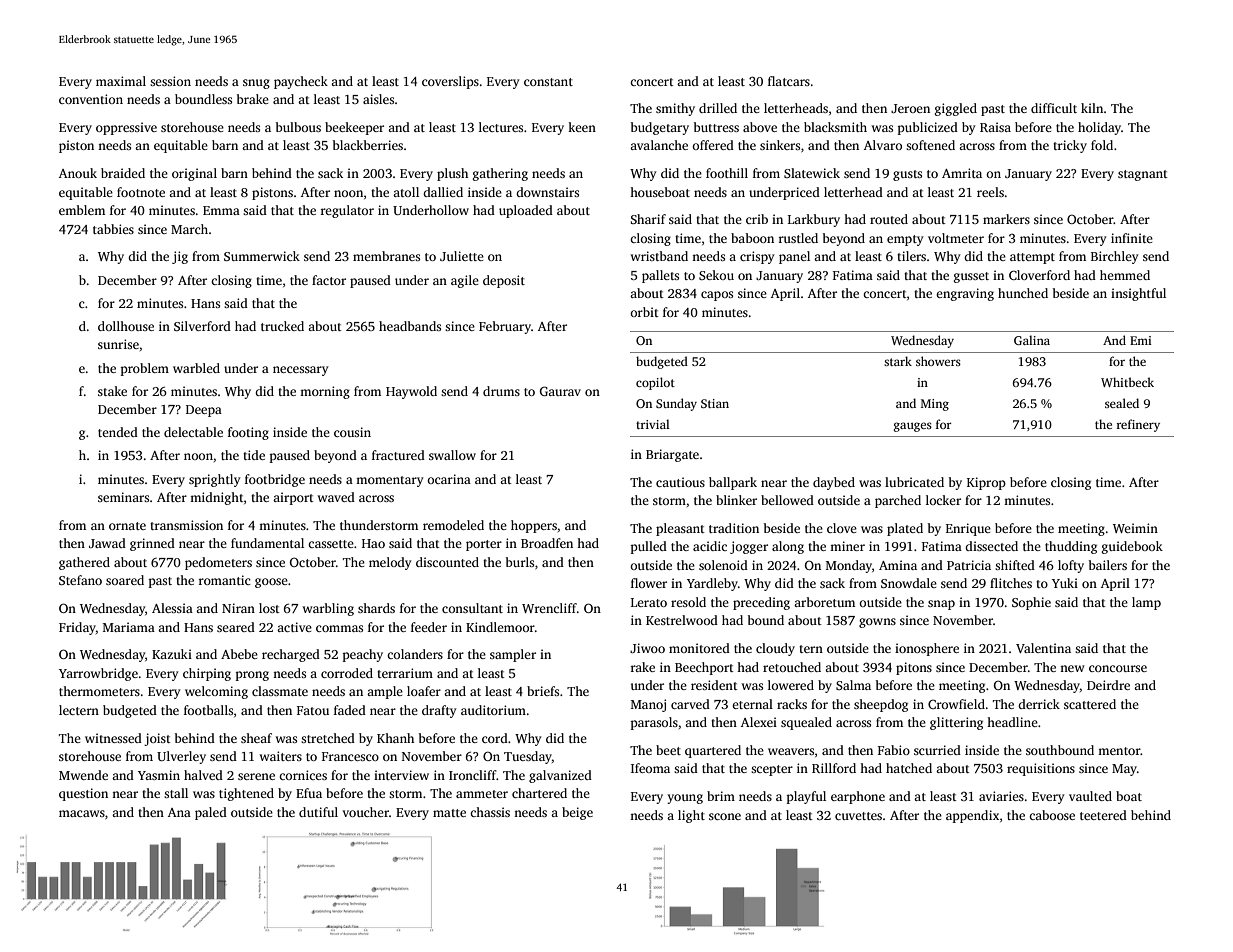 This page has width=1233, height=952. I want to click on ocarina, so click(449, 479).
